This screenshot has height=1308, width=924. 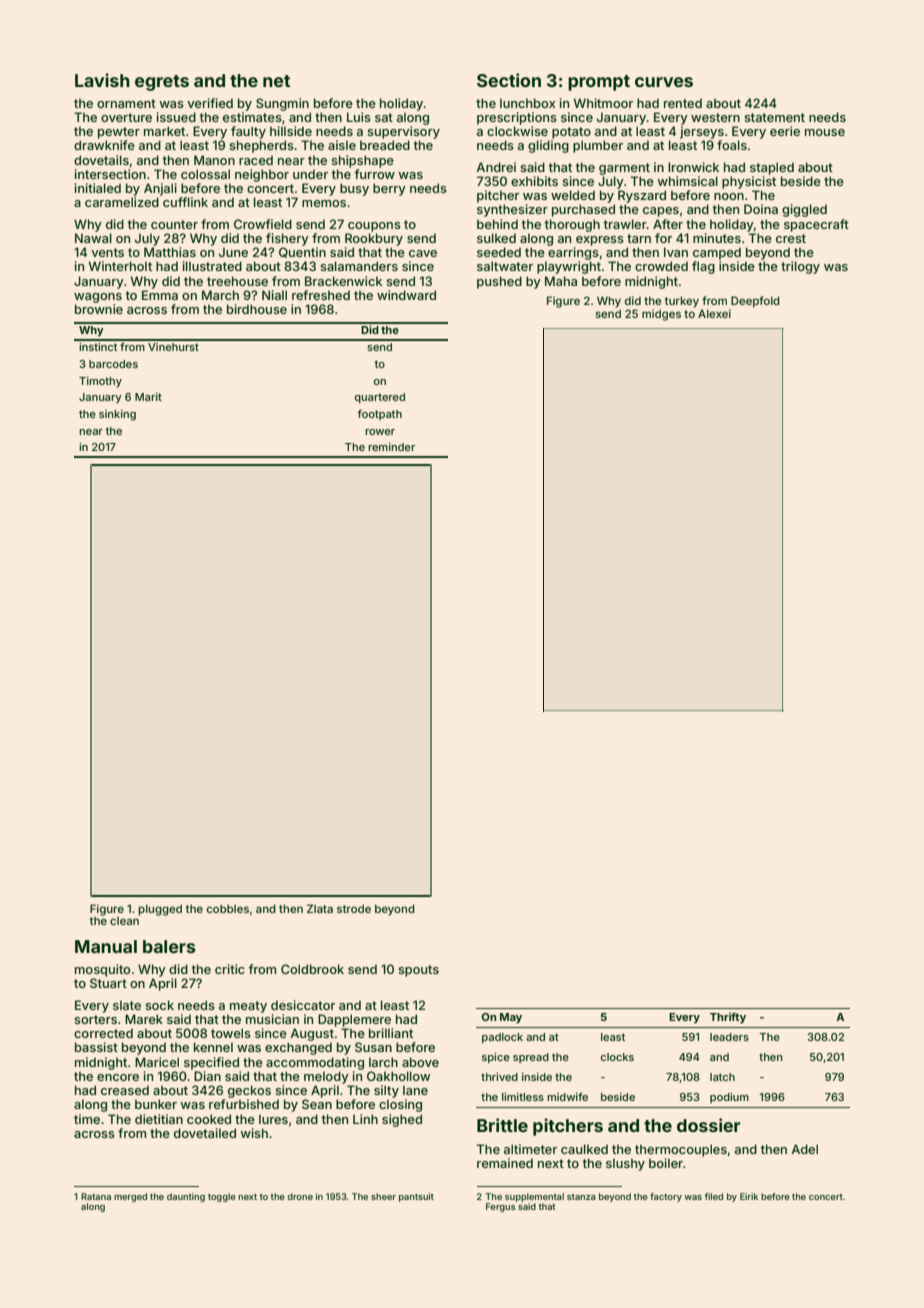 I want to click on rower, so click(x=380, y=432).
